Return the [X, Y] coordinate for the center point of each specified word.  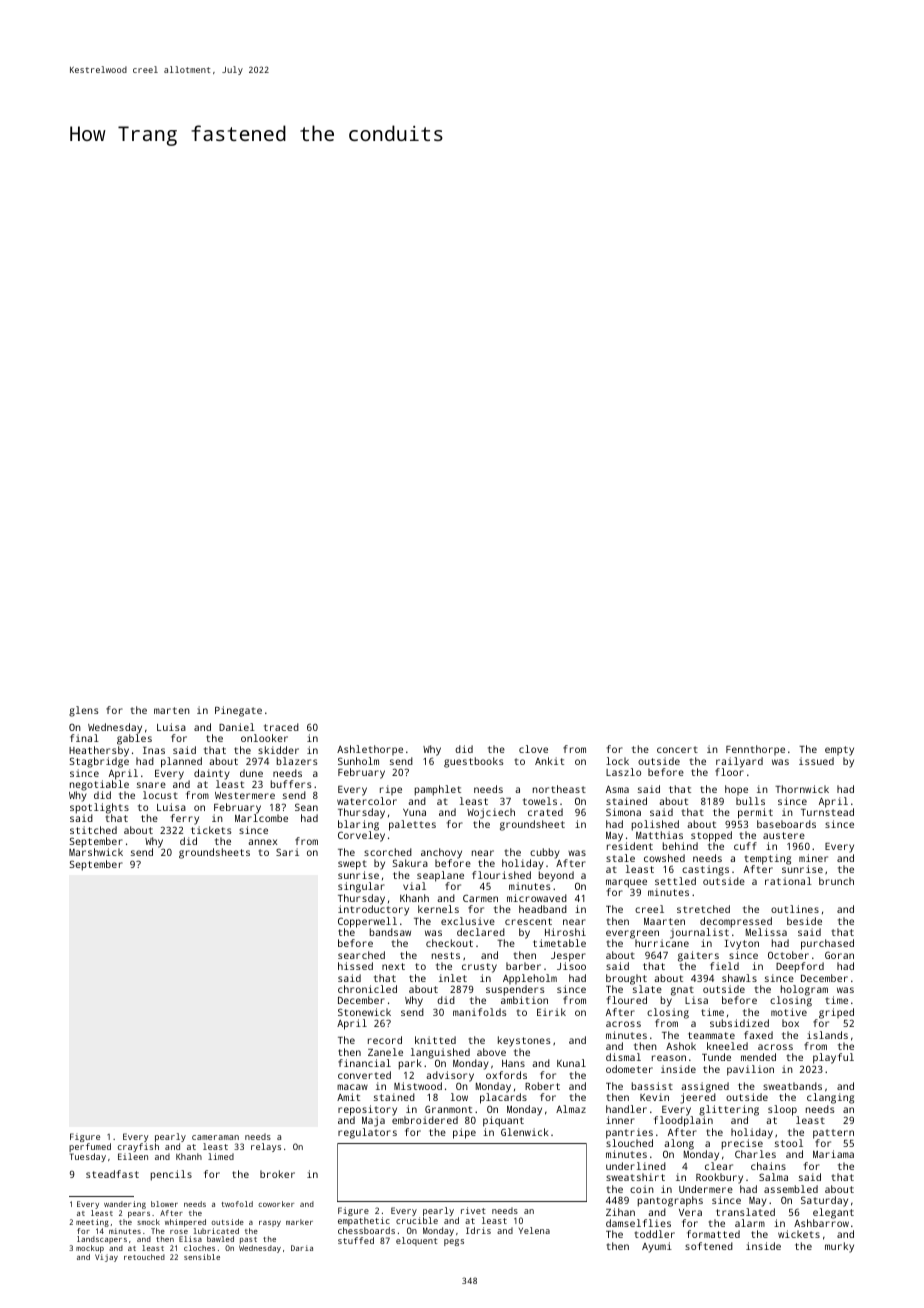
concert [677, 749]
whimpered [185, 1223]
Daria [302, 1248]
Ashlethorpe [370, 750]
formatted [713, 1234]
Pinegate [238, 711]
